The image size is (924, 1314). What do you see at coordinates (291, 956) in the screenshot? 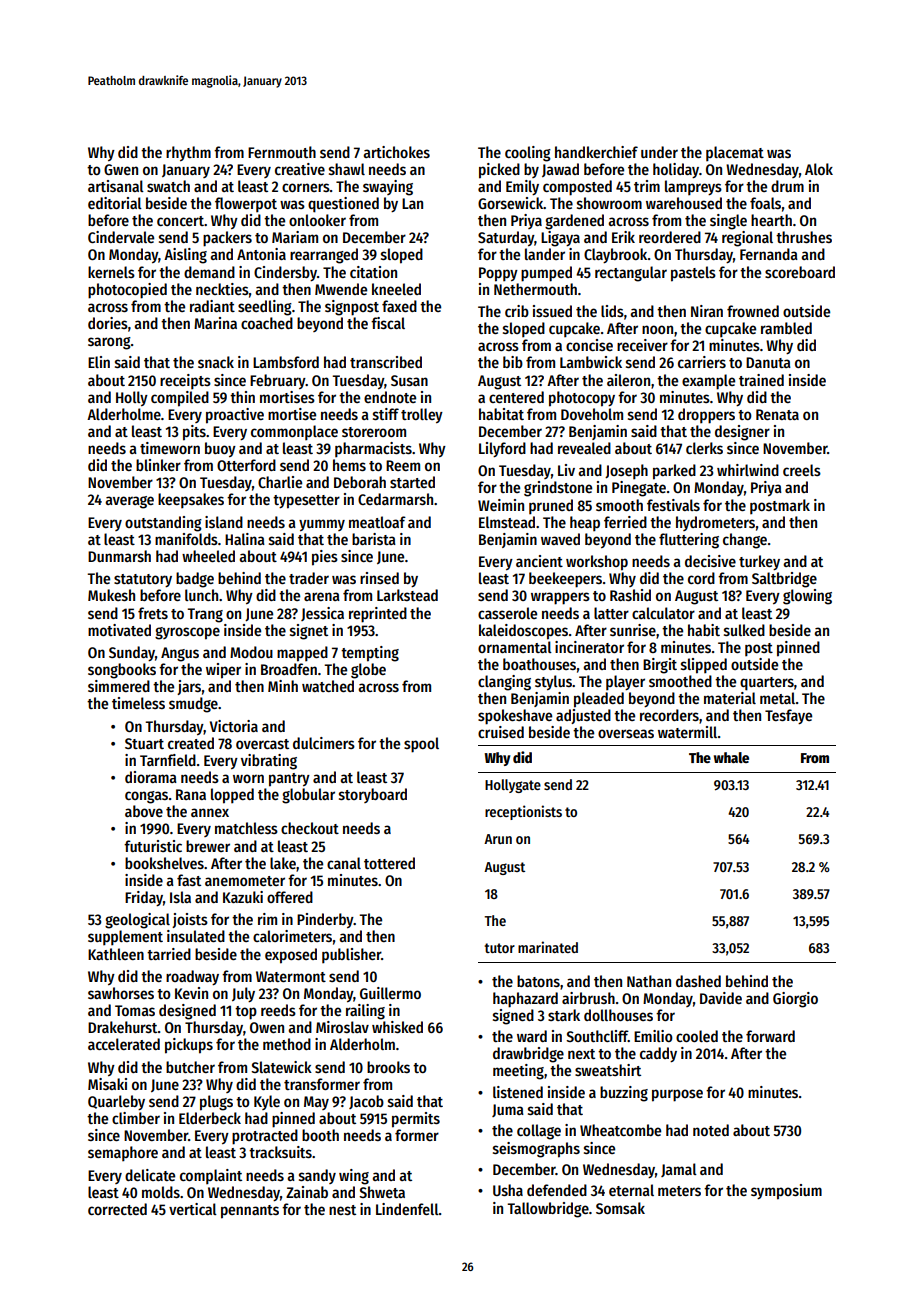
I see `exposed` at bounding box center [291, 956].
